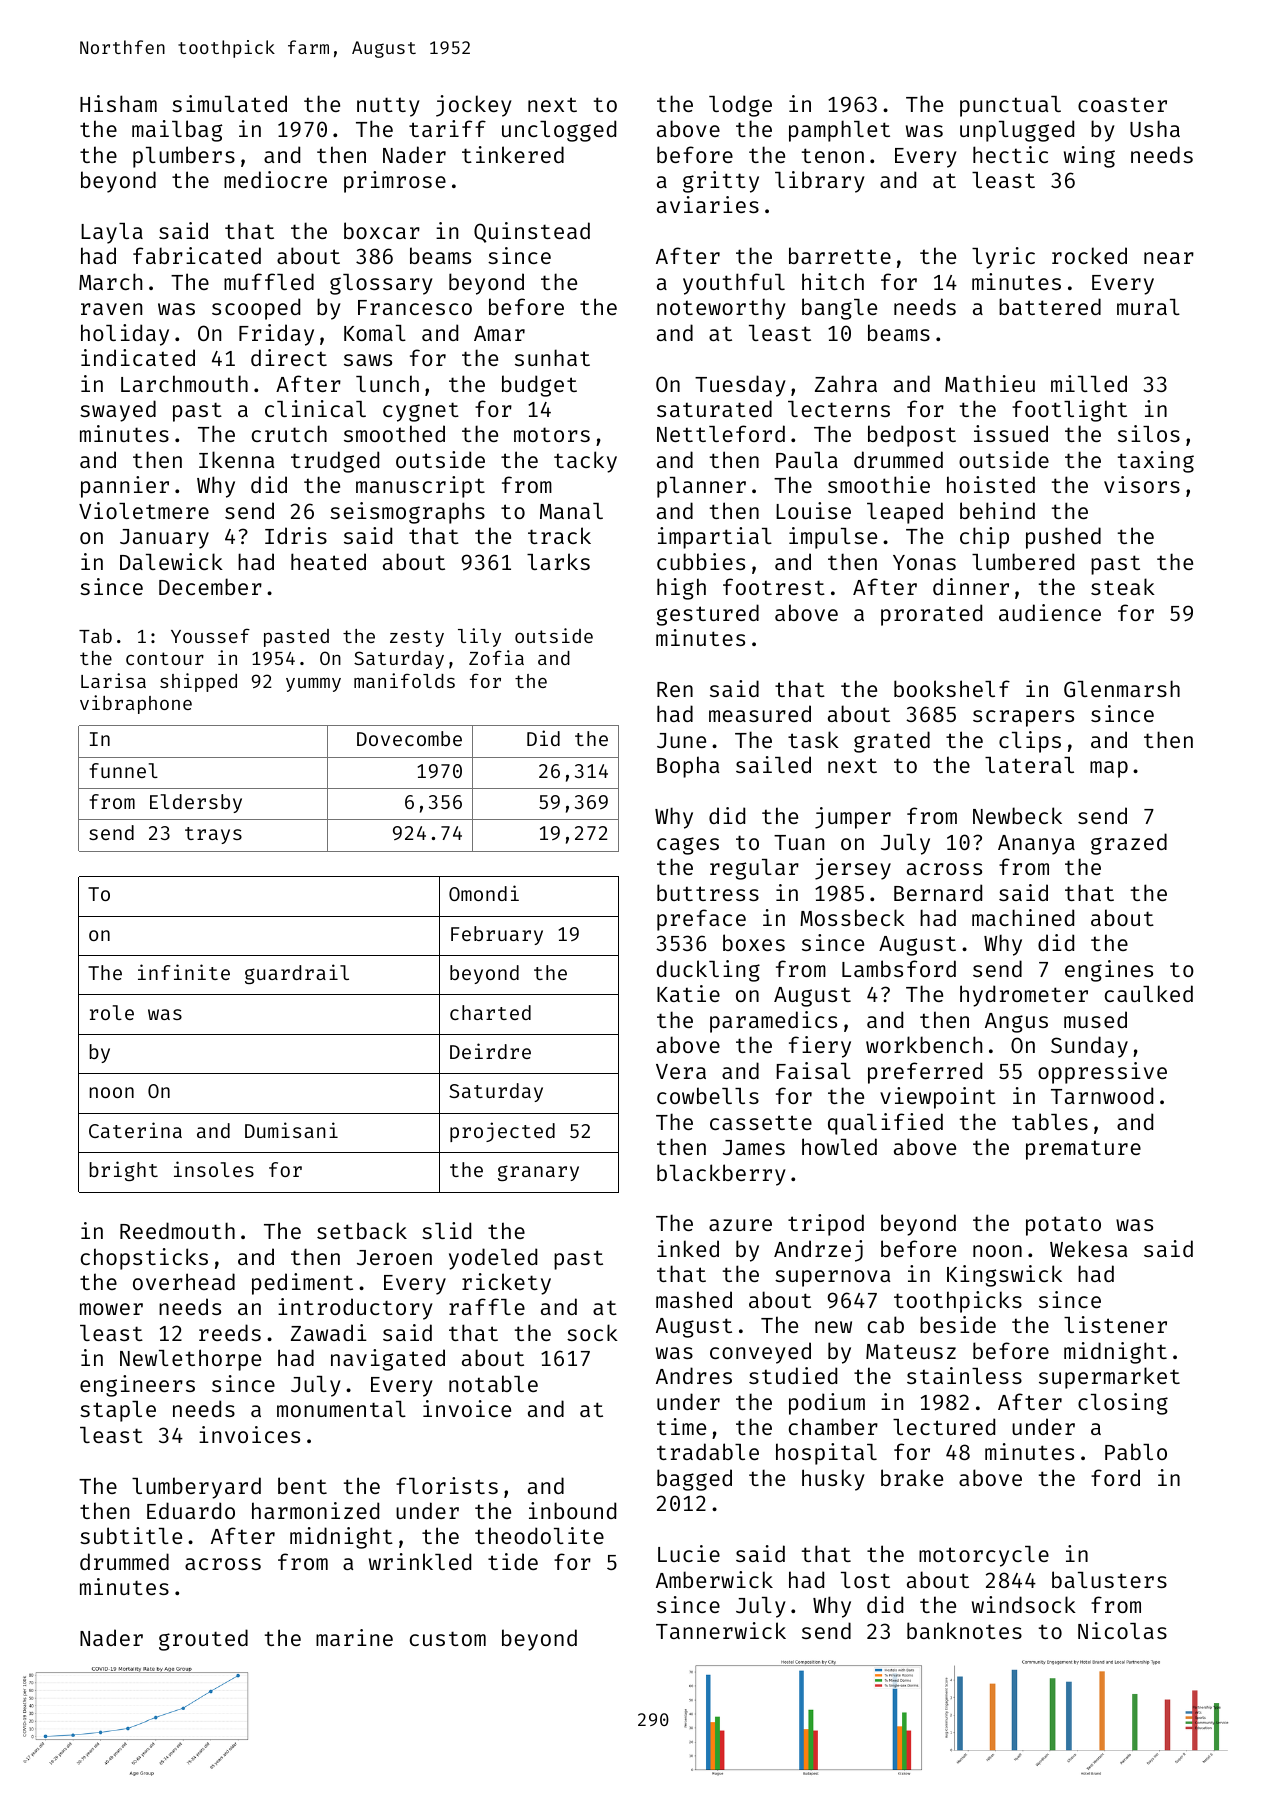  Describe the element at coordinates (971, 586) in the image. I see `dinner` at that location.
